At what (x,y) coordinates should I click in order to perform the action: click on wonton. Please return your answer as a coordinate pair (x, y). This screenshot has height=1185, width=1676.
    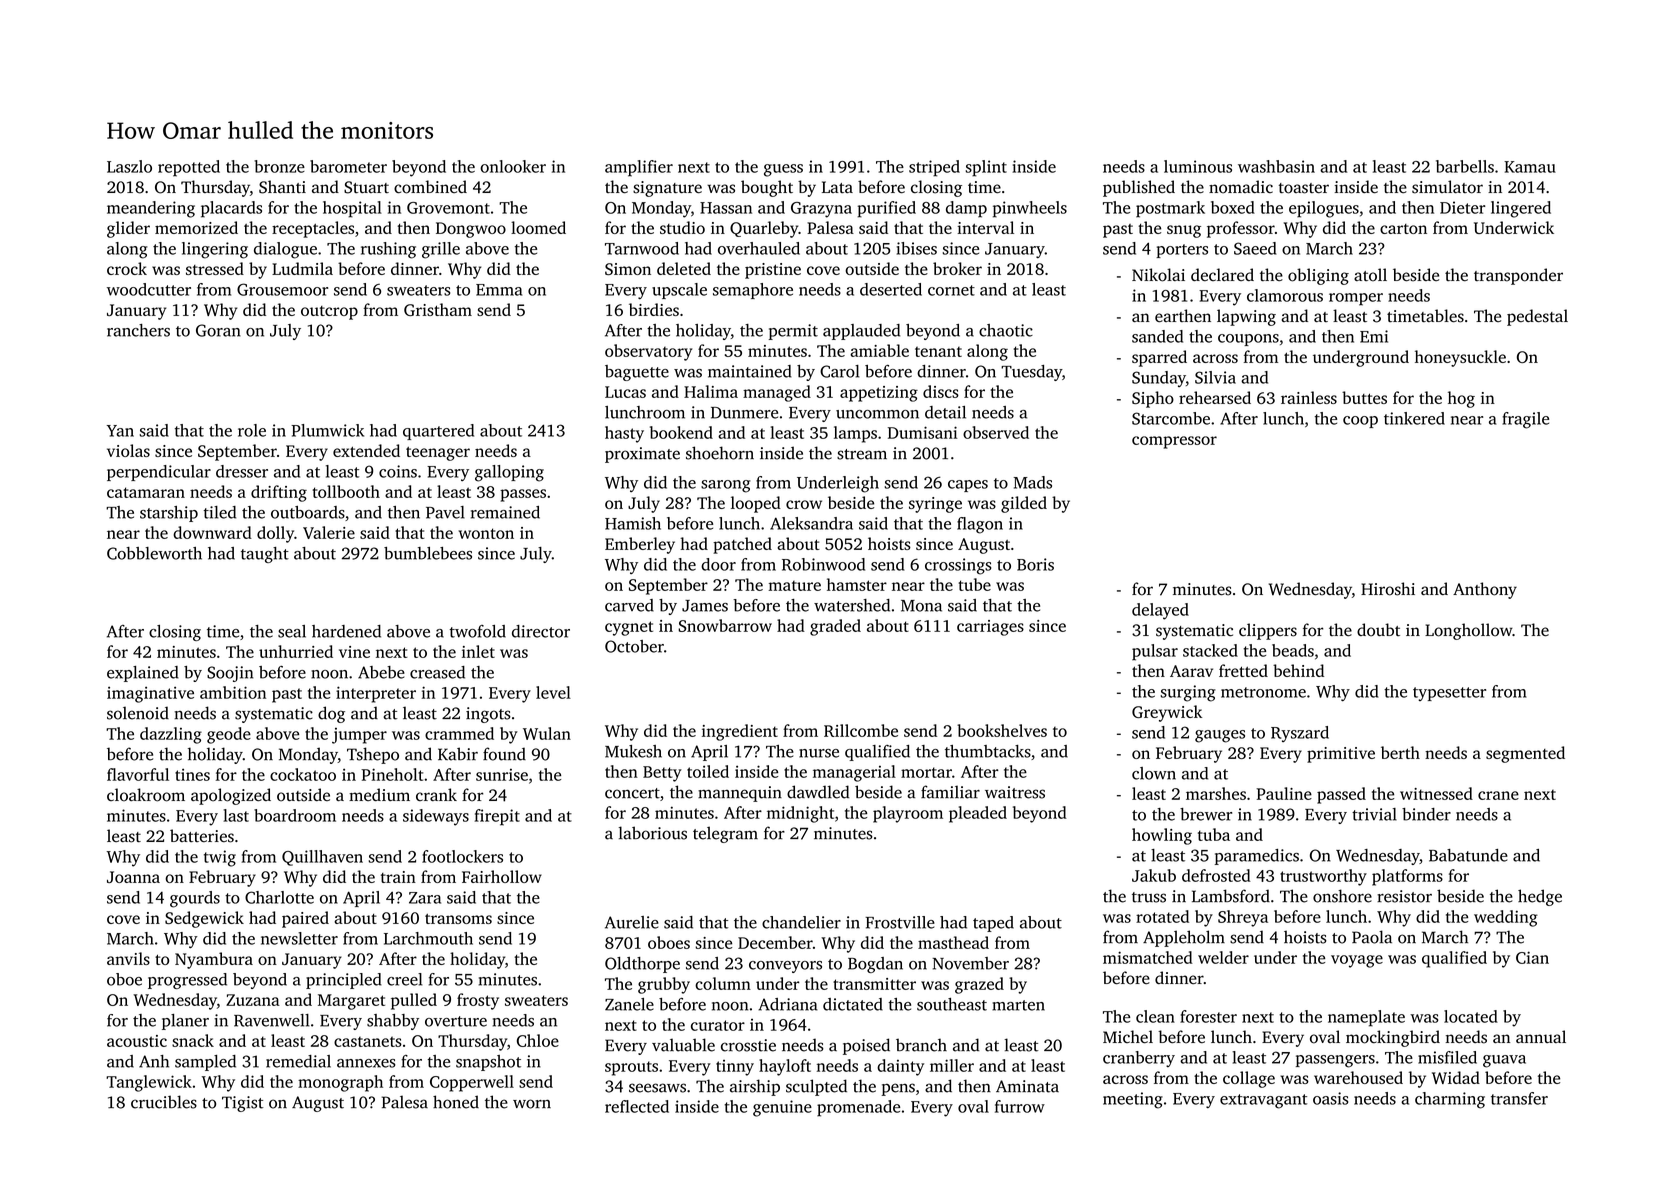
    Looking at the image, I should click on (486, 533).
